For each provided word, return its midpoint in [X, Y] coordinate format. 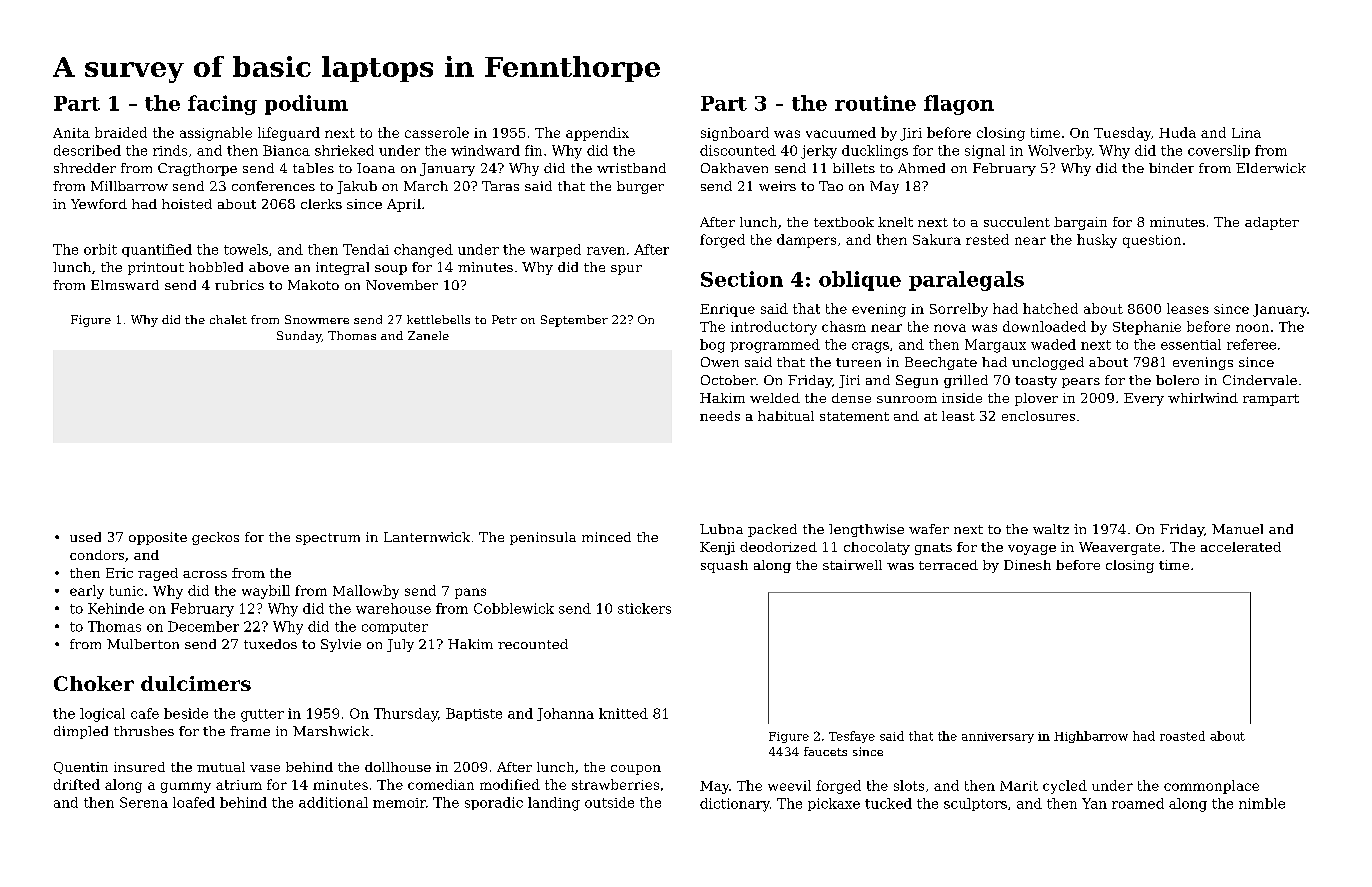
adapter [1272, 223]
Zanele [428, 335]
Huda [1177, 132]
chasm [844, 326]
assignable [216, 134]
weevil [789, 785]
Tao [831, 186]
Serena [144, 802]
